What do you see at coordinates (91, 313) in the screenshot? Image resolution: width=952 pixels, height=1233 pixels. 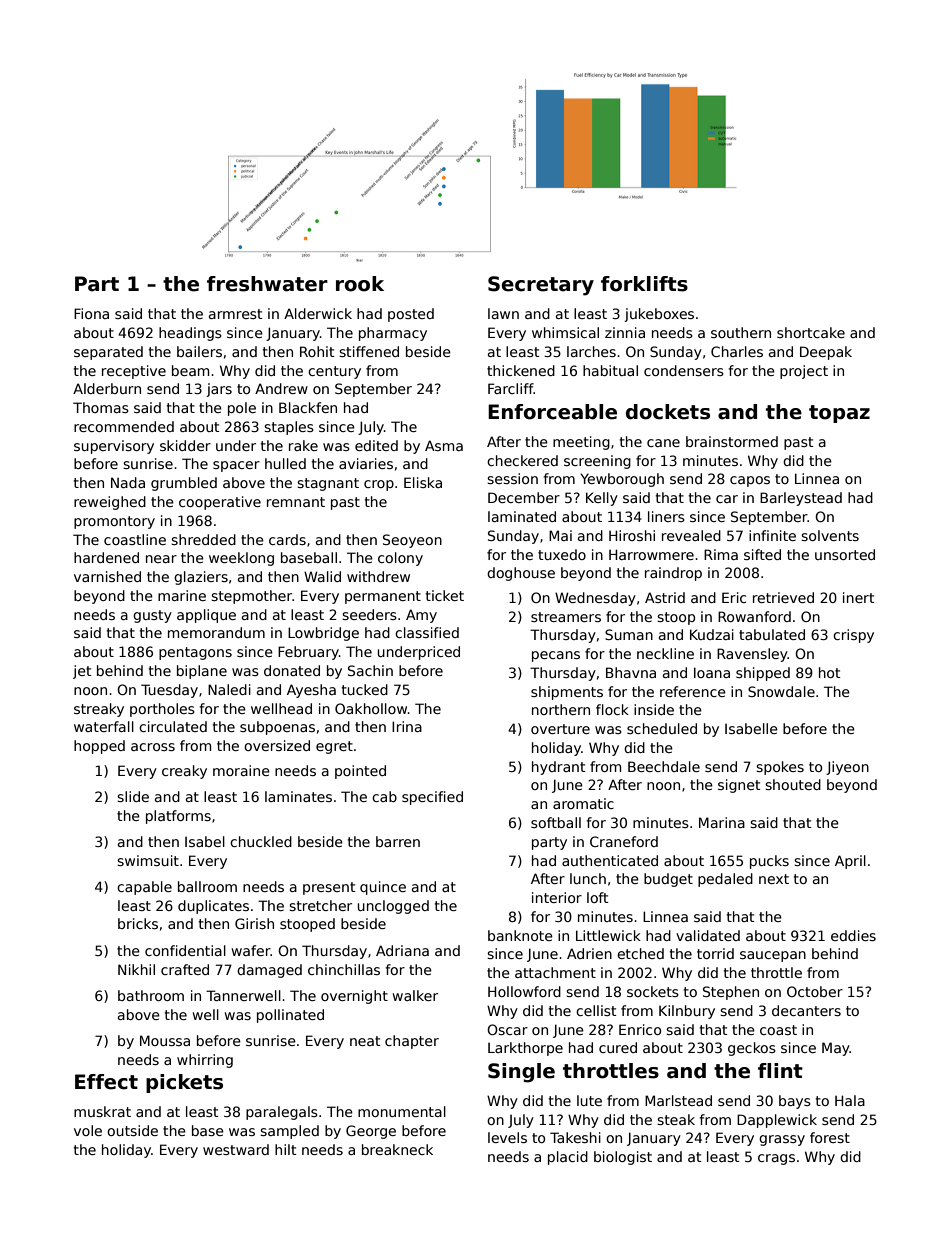 I see `Fiona` at bounding box center [91, 313].
